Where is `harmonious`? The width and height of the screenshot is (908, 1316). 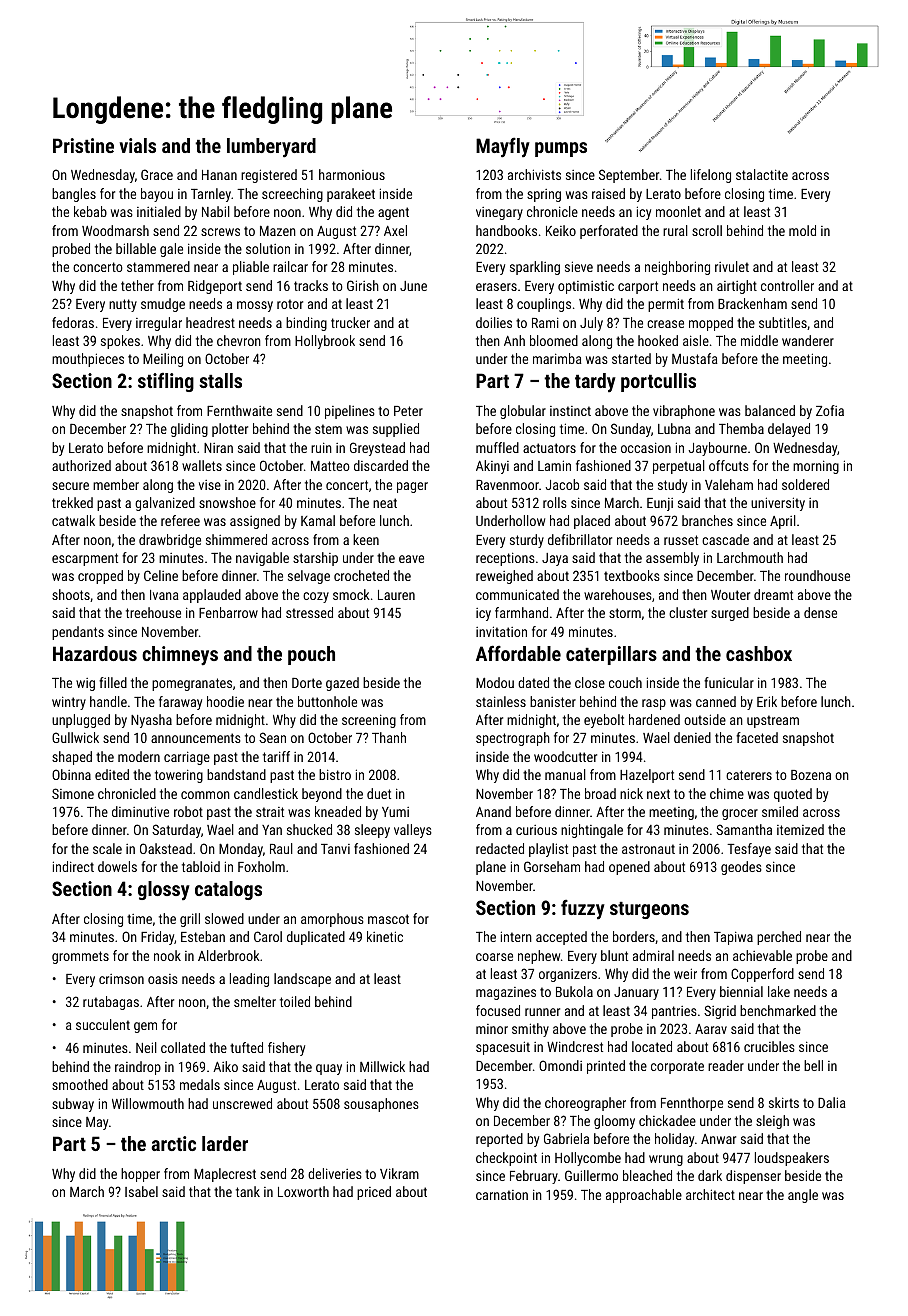 harmonious is located at coordinates (352, 174).
